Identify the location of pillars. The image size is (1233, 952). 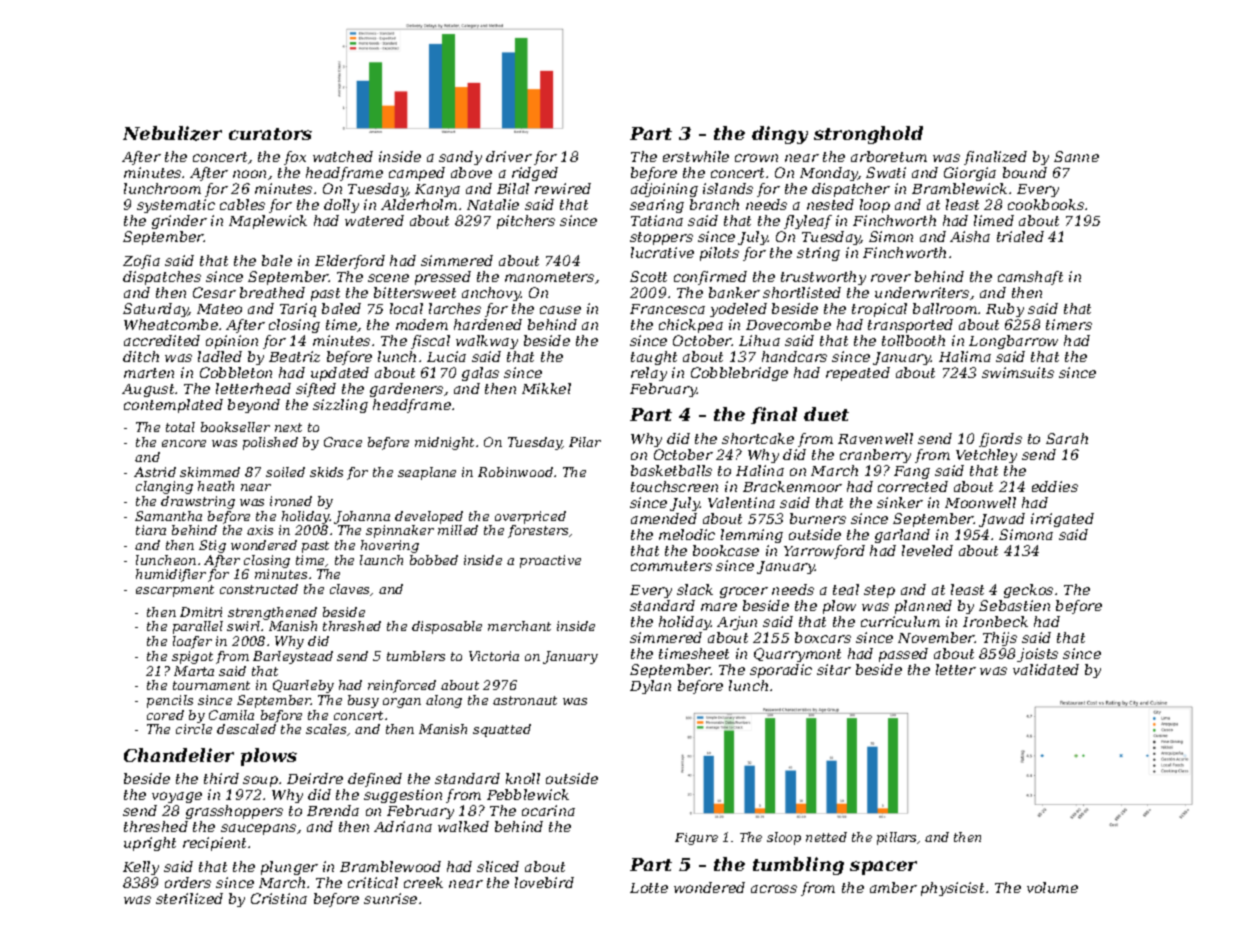
(896, 838).
